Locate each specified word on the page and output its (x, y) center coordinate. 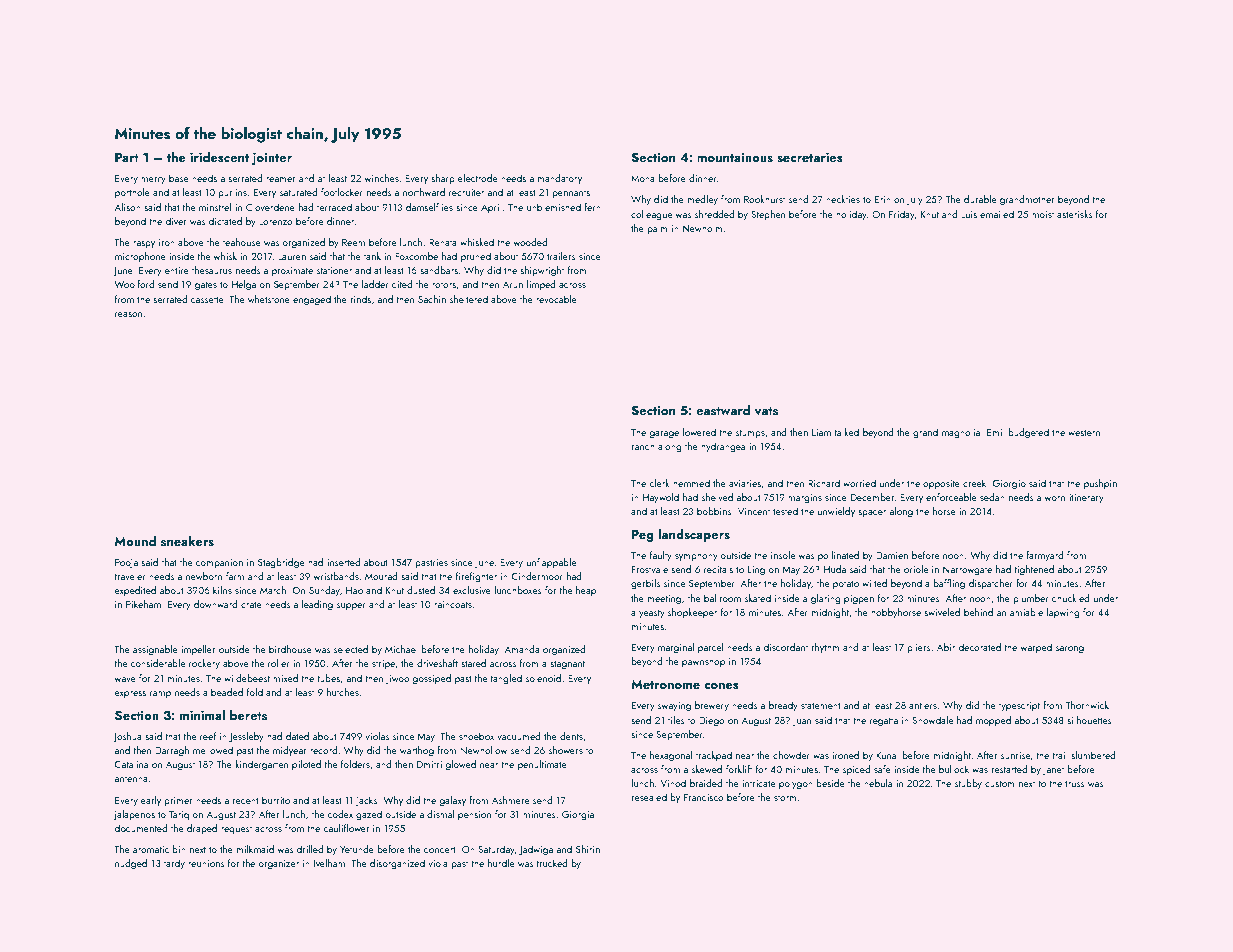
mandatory (560, 179)
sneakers (187, 541)
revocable (556, 299)
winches (381, 178)
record (324, 750)
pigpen (859, 599)
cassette (207, 299)
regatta (884, 721)
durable (980, 199)
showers (566, 750)
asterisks (1075, 214)
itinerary (1086, 498)
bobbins (714, 511)
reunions (206, 863)
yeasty (652, 613)
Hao (354, 590)
